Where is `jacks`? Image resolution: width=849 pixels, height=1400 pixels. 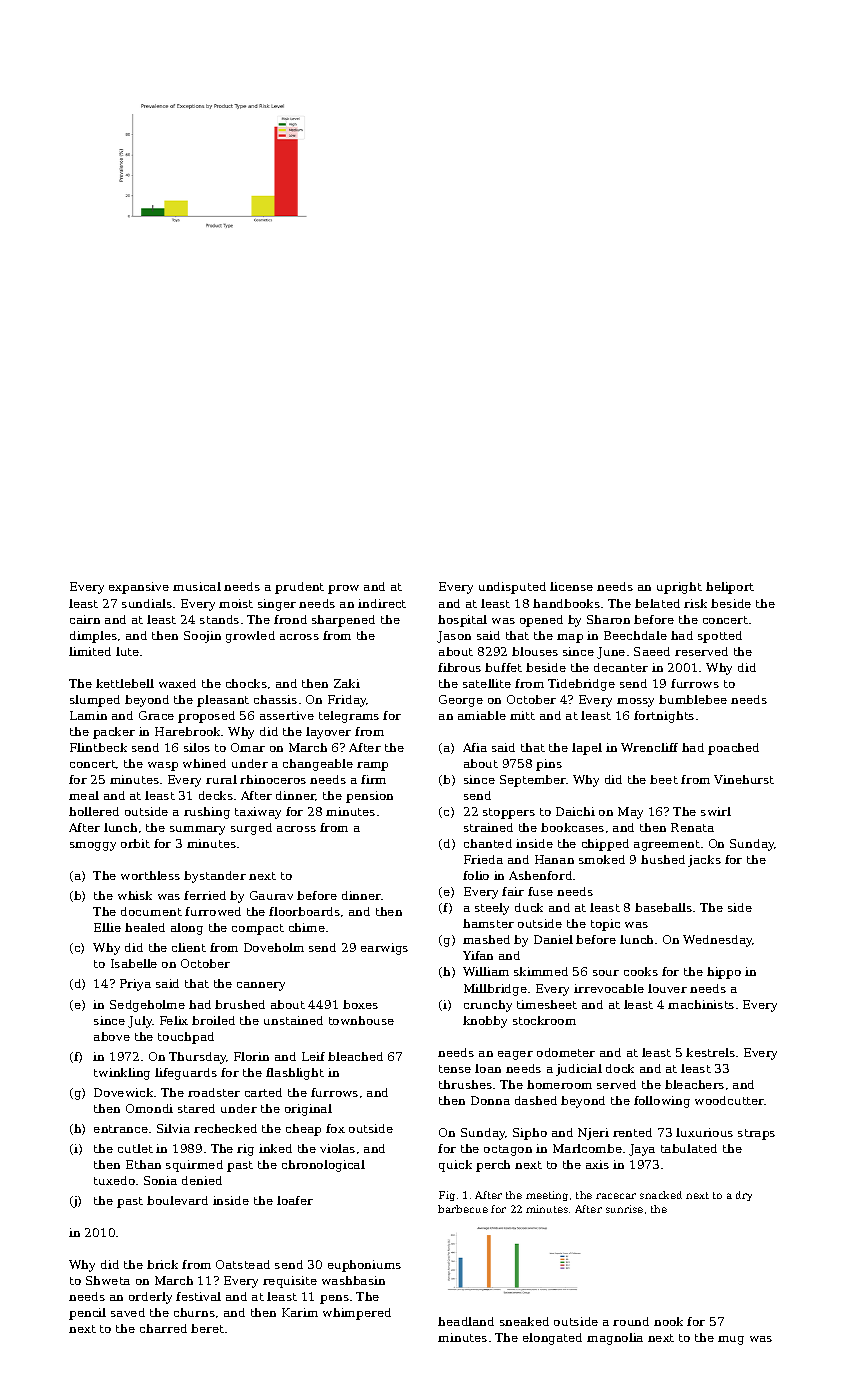
jacks is located at coordinates (704, 861).
